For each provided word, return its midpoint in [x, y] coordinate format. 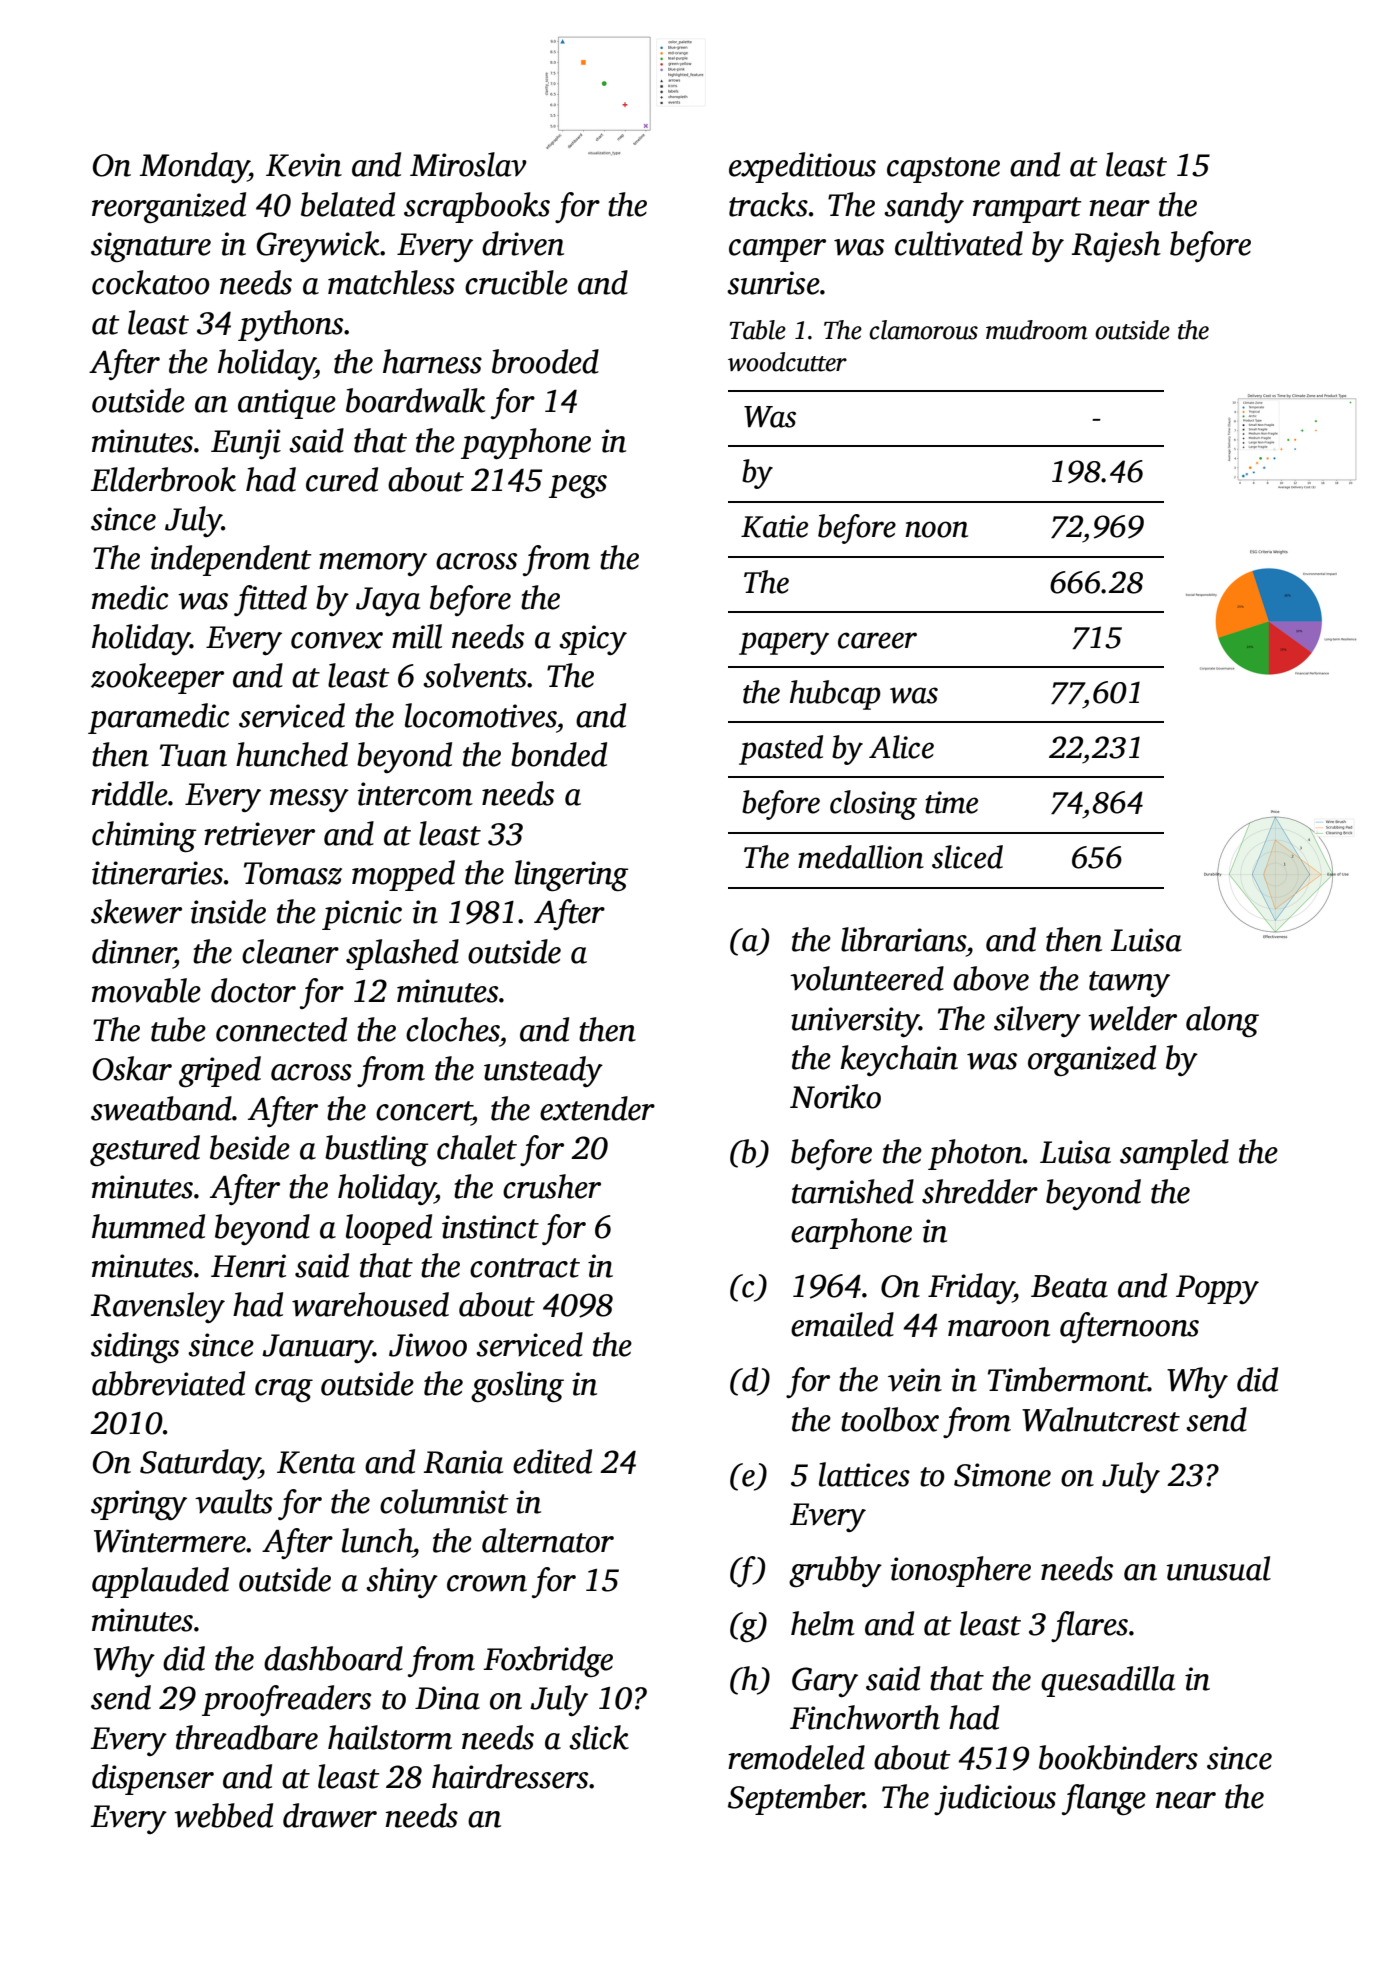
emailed [842, 1324]
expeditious [802, 167]
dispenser [153, 1779]
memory [373, 564]
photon [975, 1154]
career [877, 640]
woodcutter [787, 362]
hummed [148, 1226]
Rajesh [1116, 246]
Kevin [304, 165]
